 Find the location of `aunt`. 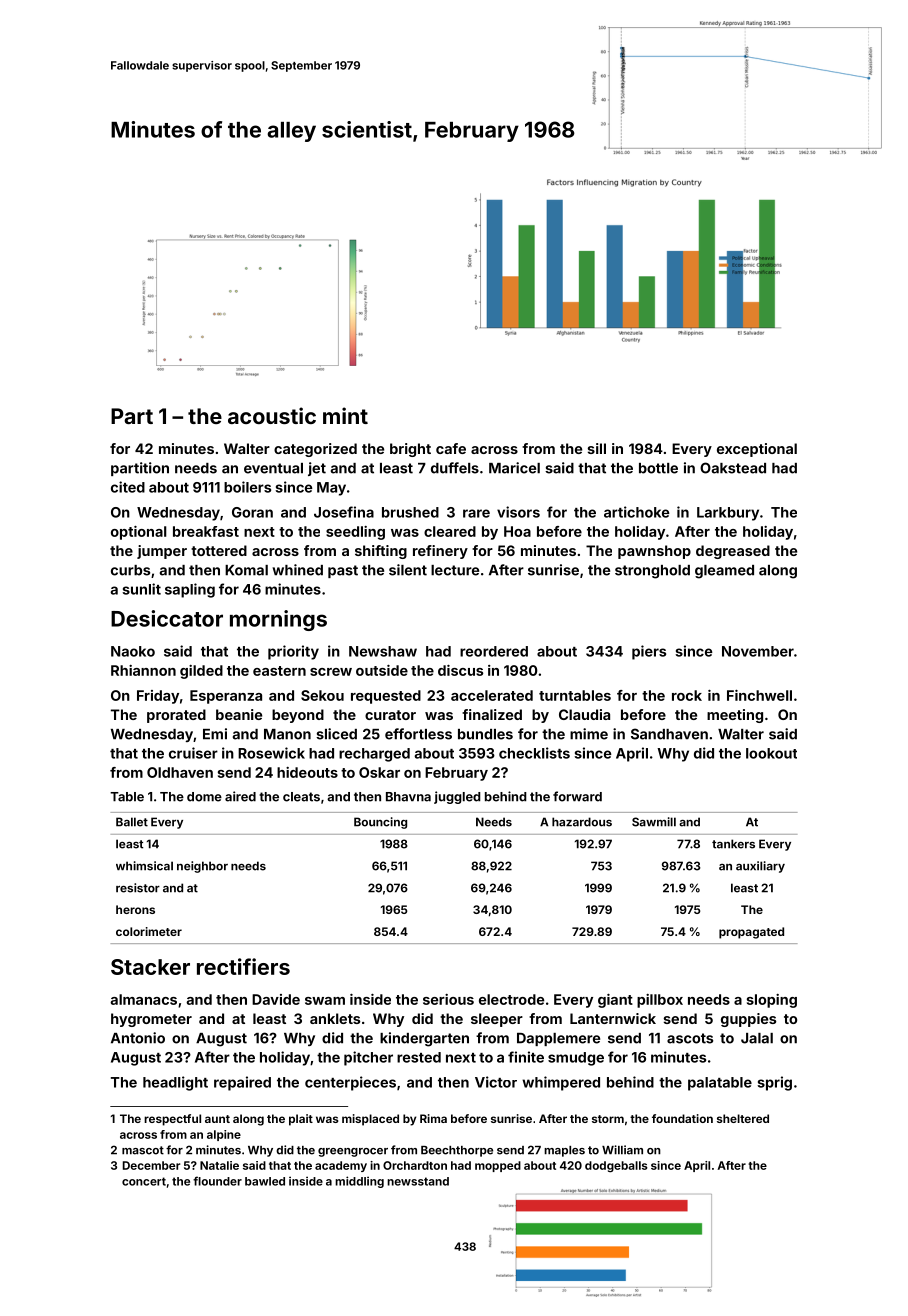

aunt is located at coordinates (217, 1119).
